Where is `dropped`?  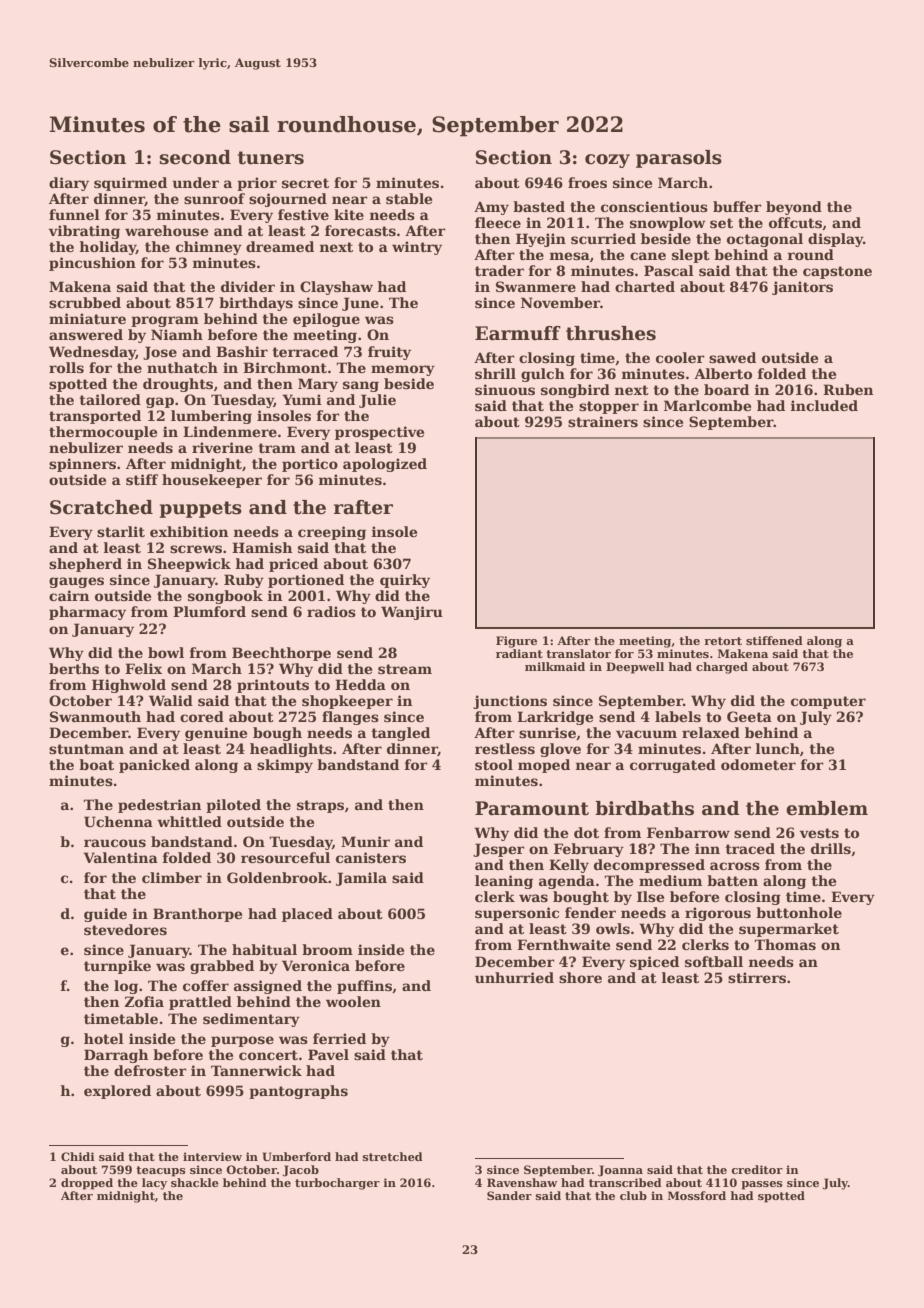 dropped is located at coordinates (87, 1184).
